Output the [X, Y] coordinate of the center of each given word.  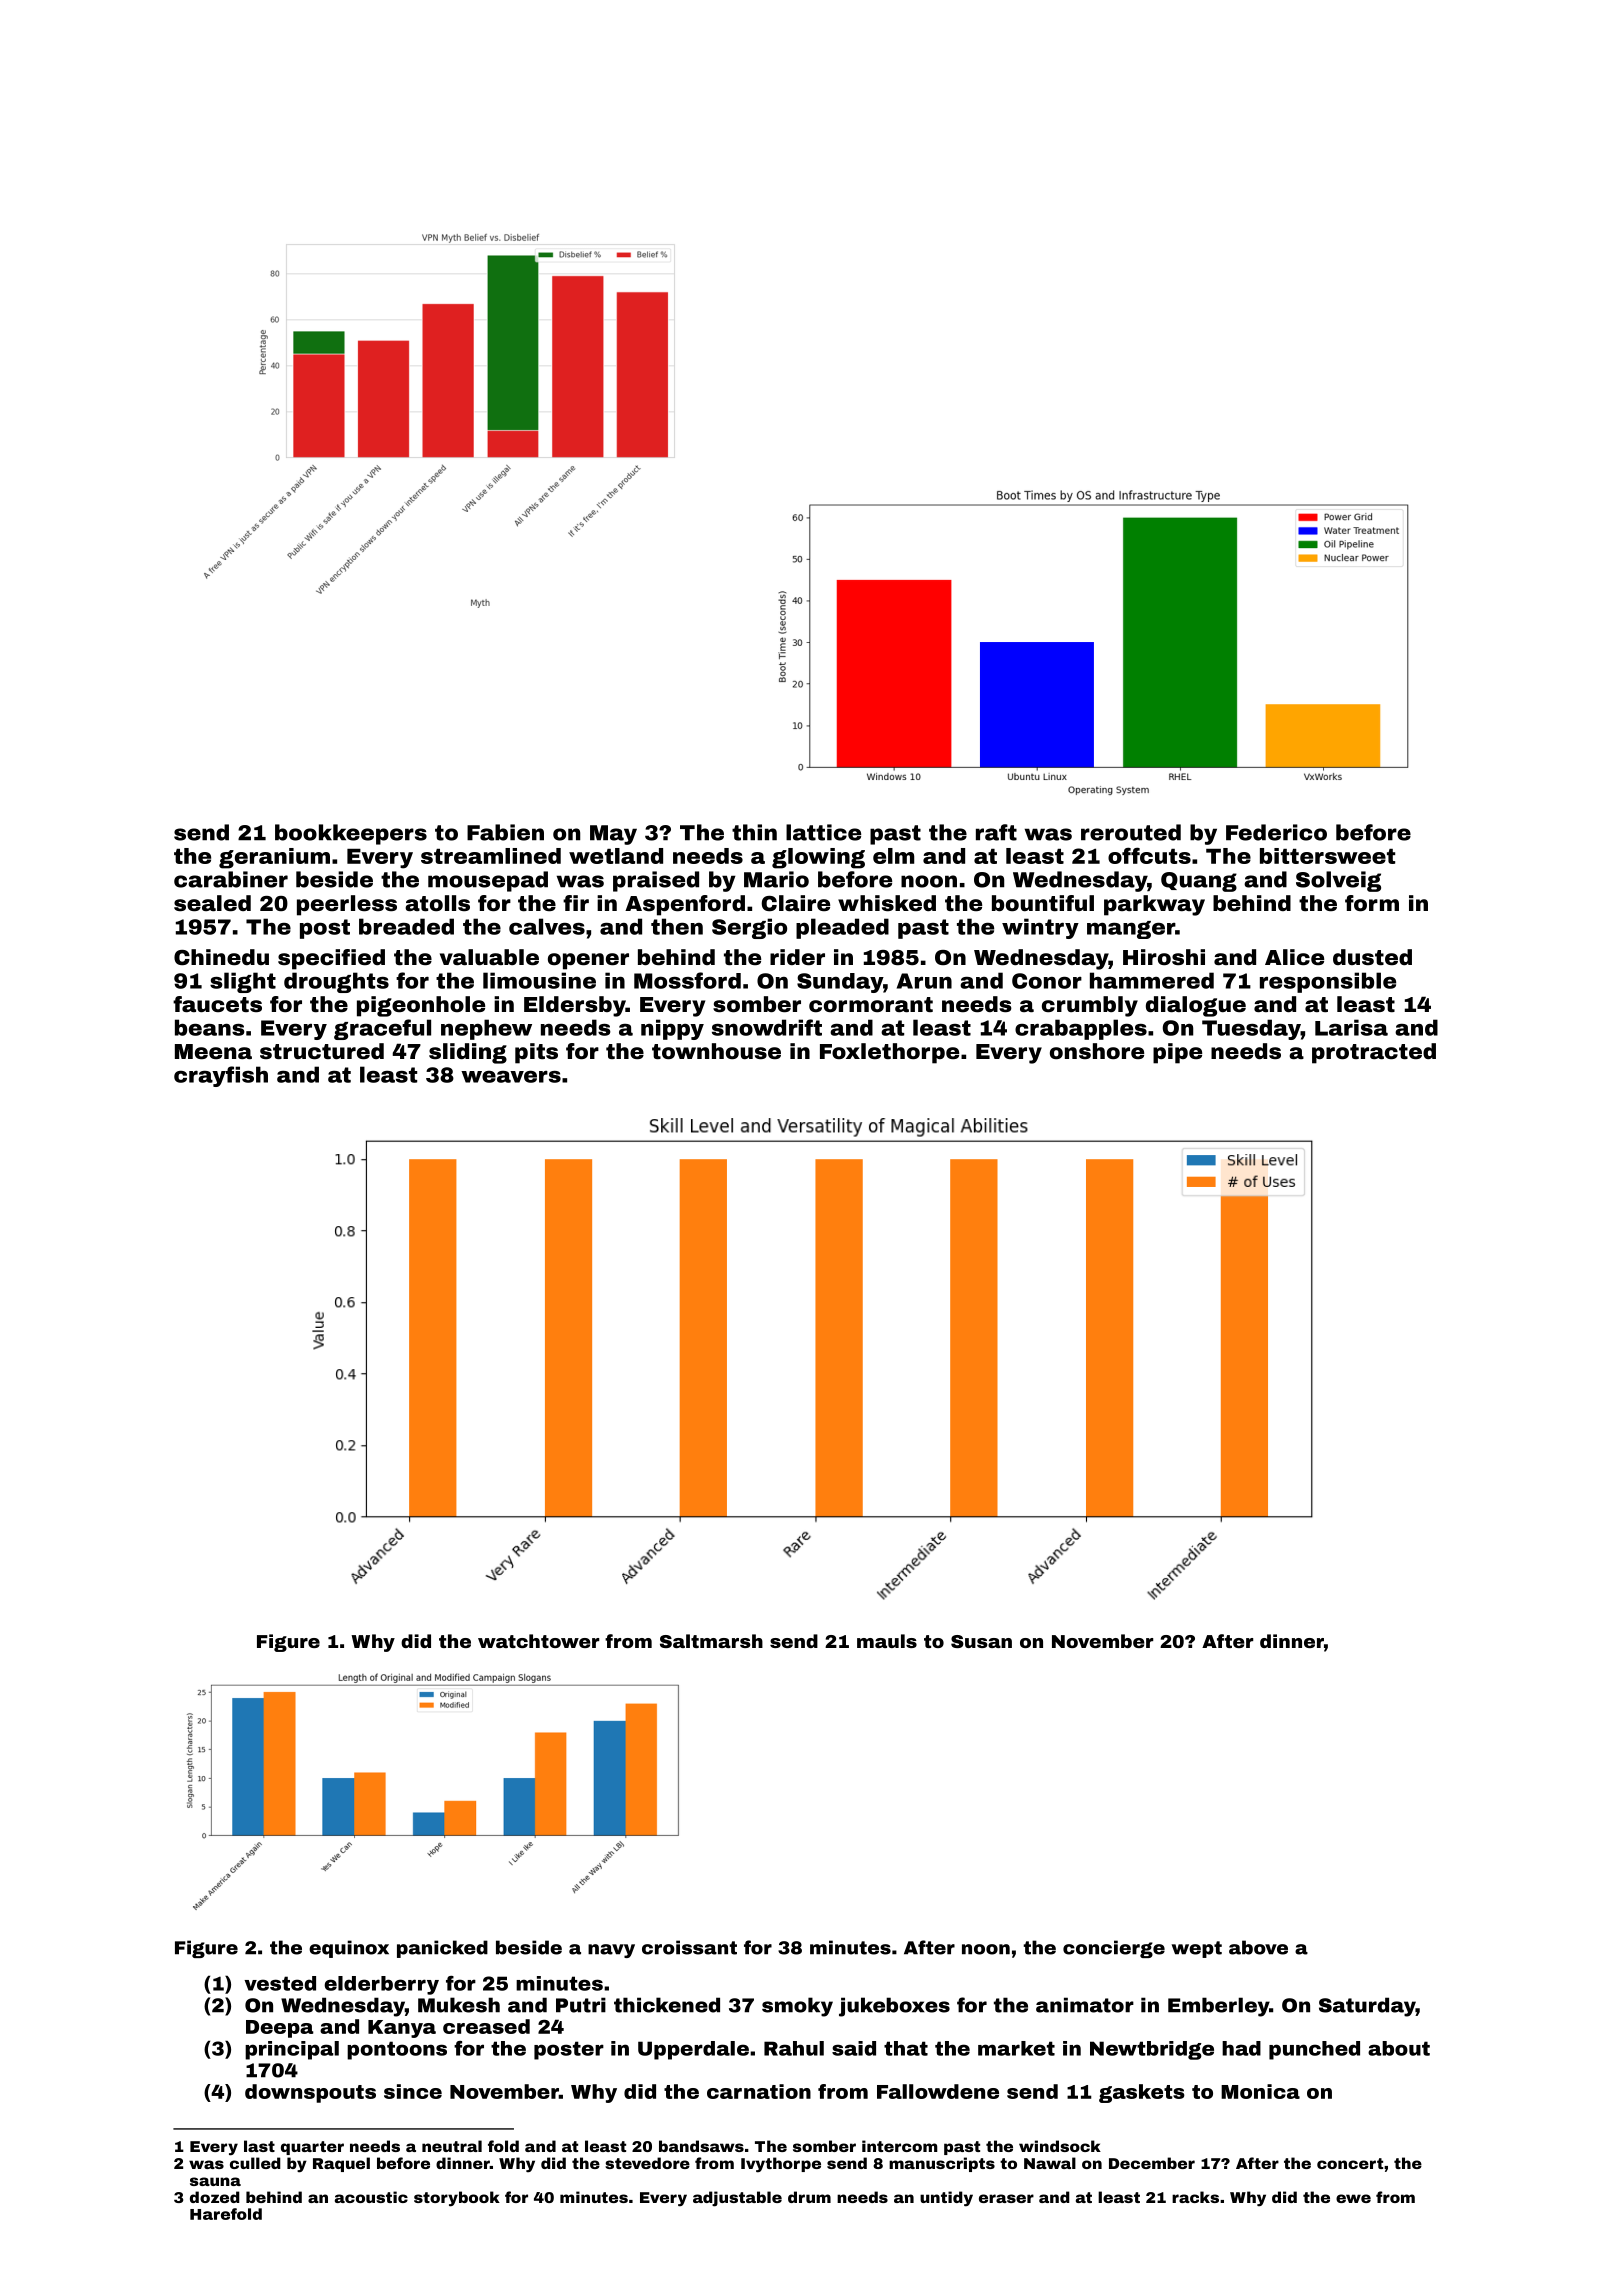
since [413, 2091]
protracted [1374, 1053]
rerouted [1131, 832]
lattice [823, 832]
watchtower [538, 1641]
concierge [1114, 1949]
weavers [511, 1077]
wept [1197, 1949]
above [1258, 1947]
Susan [981, 1641]
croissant [689, 1947]
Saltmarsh [711, 1641]
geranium [274, 858]
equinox [349, 1949]
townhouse [716, 1051]
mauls [887, 1641]
